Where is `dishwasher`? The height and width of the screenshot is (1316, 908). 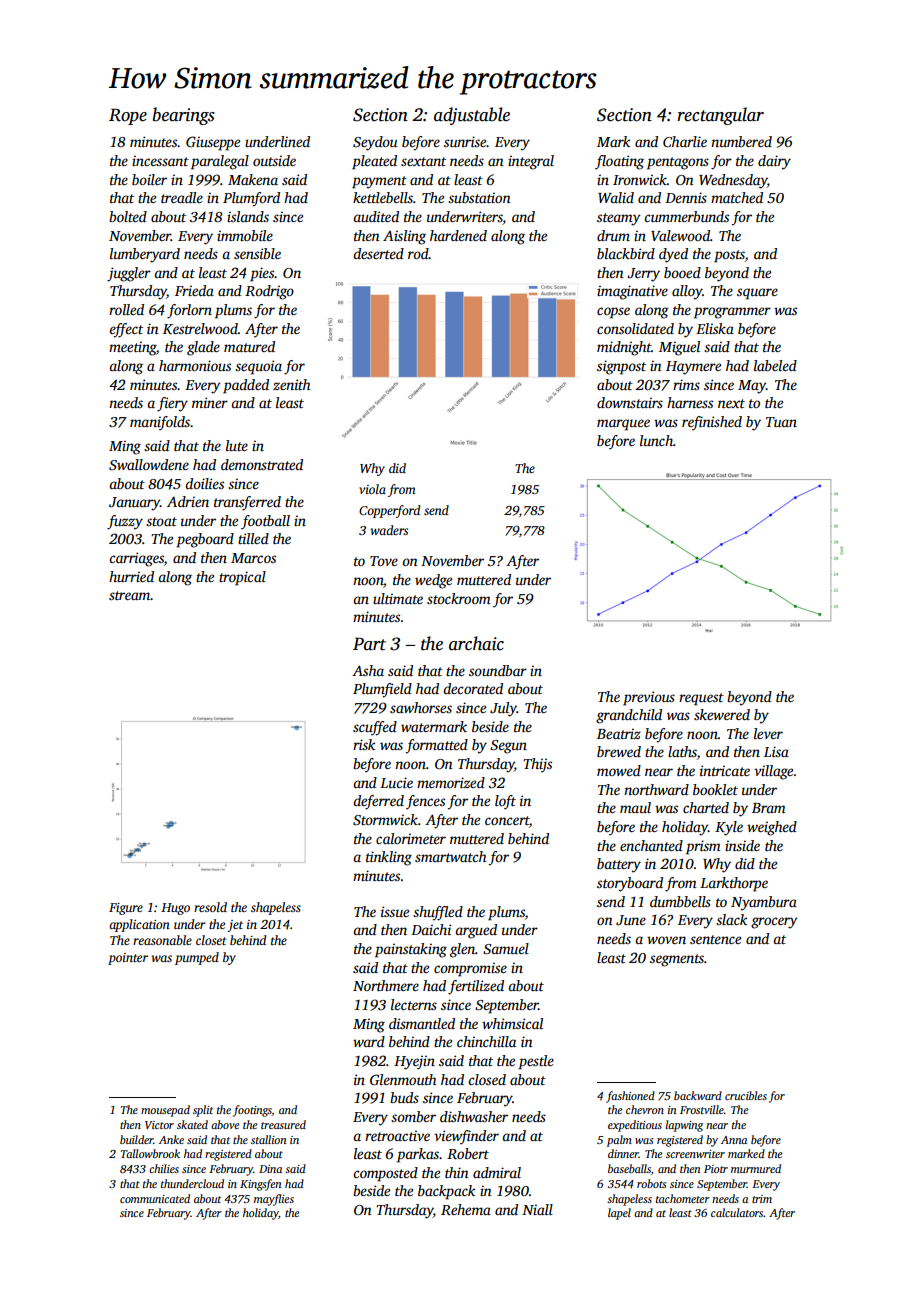
dishwasher is located at coordinates (474, 1116).
